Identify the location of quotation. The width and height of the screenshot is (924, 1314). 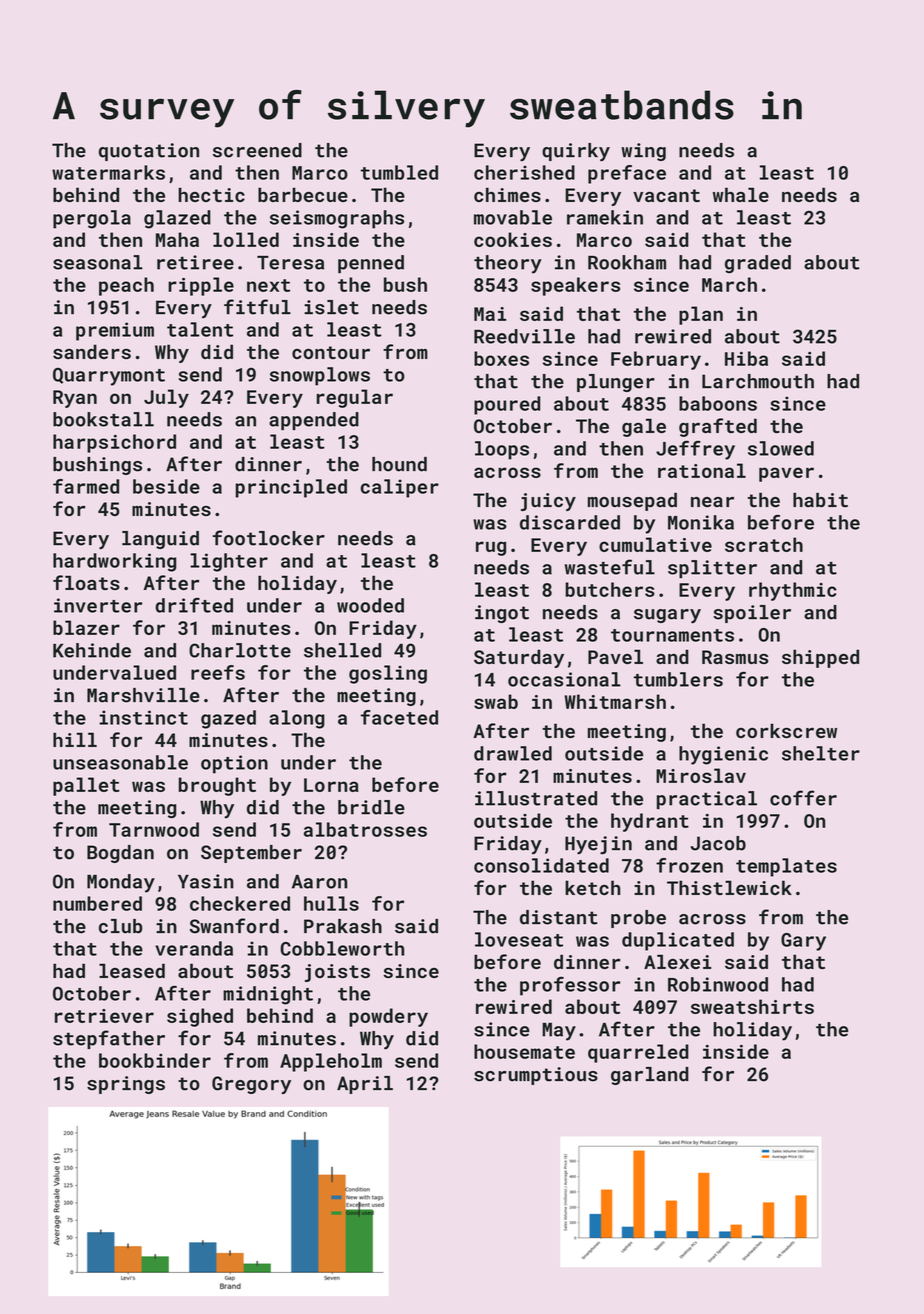
(149, 152).
